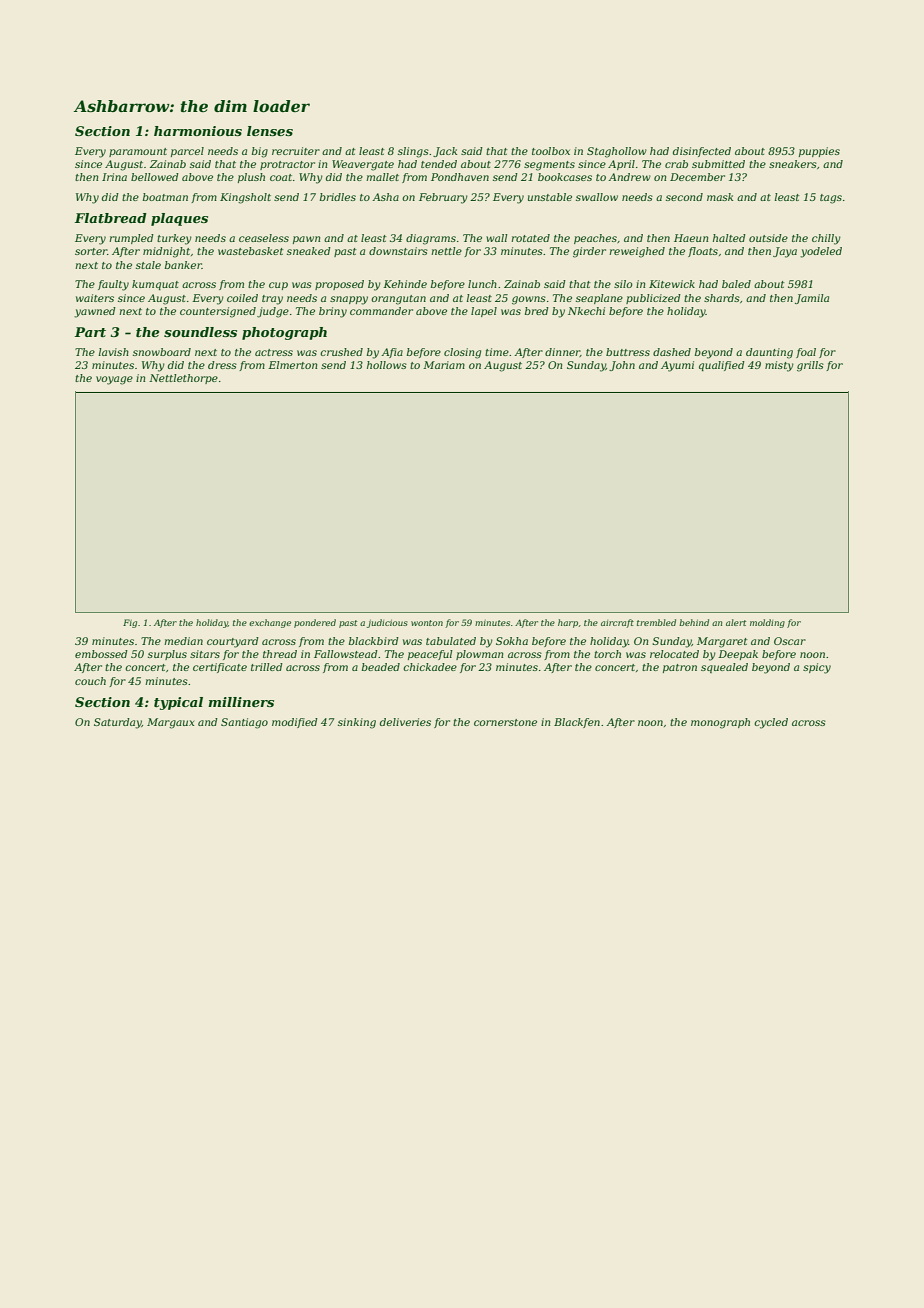 The image size is (924, 1308). What do you see at coordinates (694, 622) in the document?
I see `behind` at bounding box center [694, 622].
